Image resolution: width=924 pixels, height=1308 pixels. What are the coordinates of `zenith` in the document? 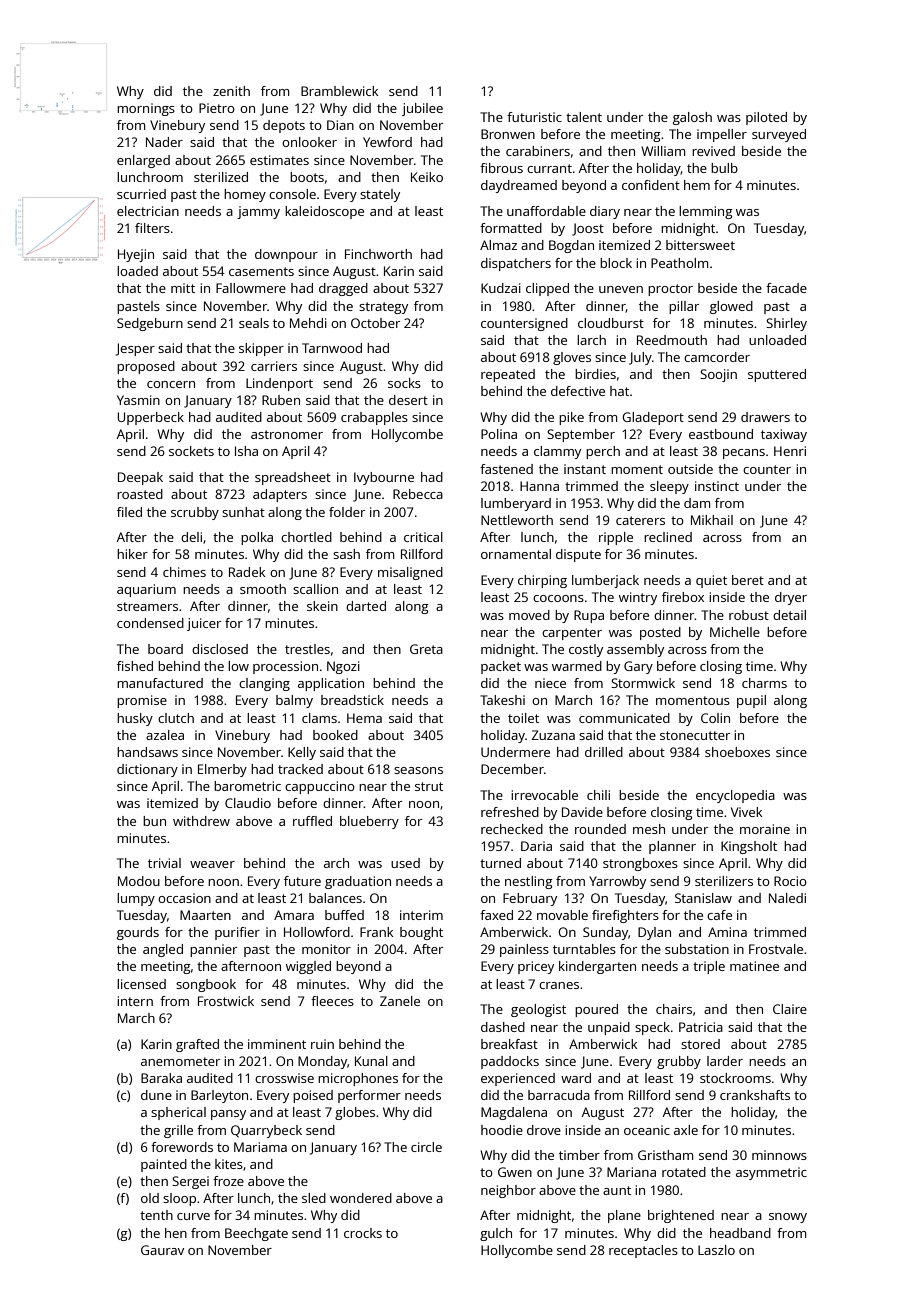 It's located at (231, 91).
